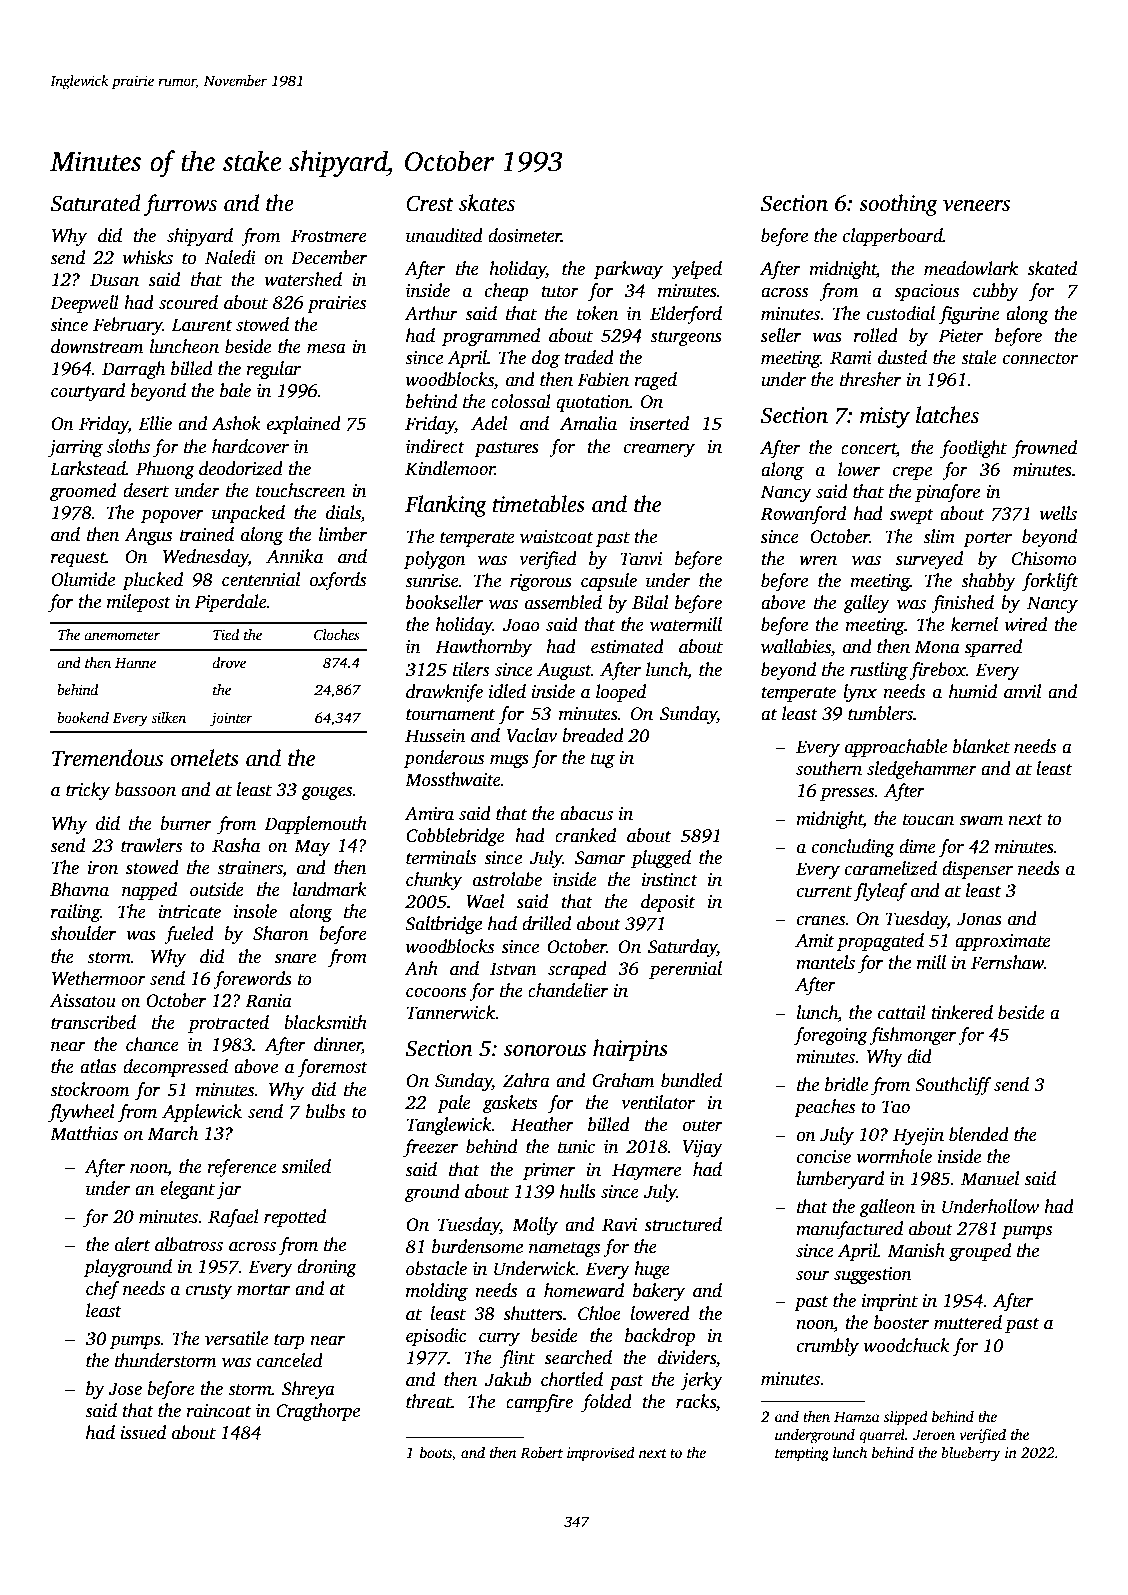  Describe the element at coordinates (532, 735) in the page. I see `Vaclav` at that location.
